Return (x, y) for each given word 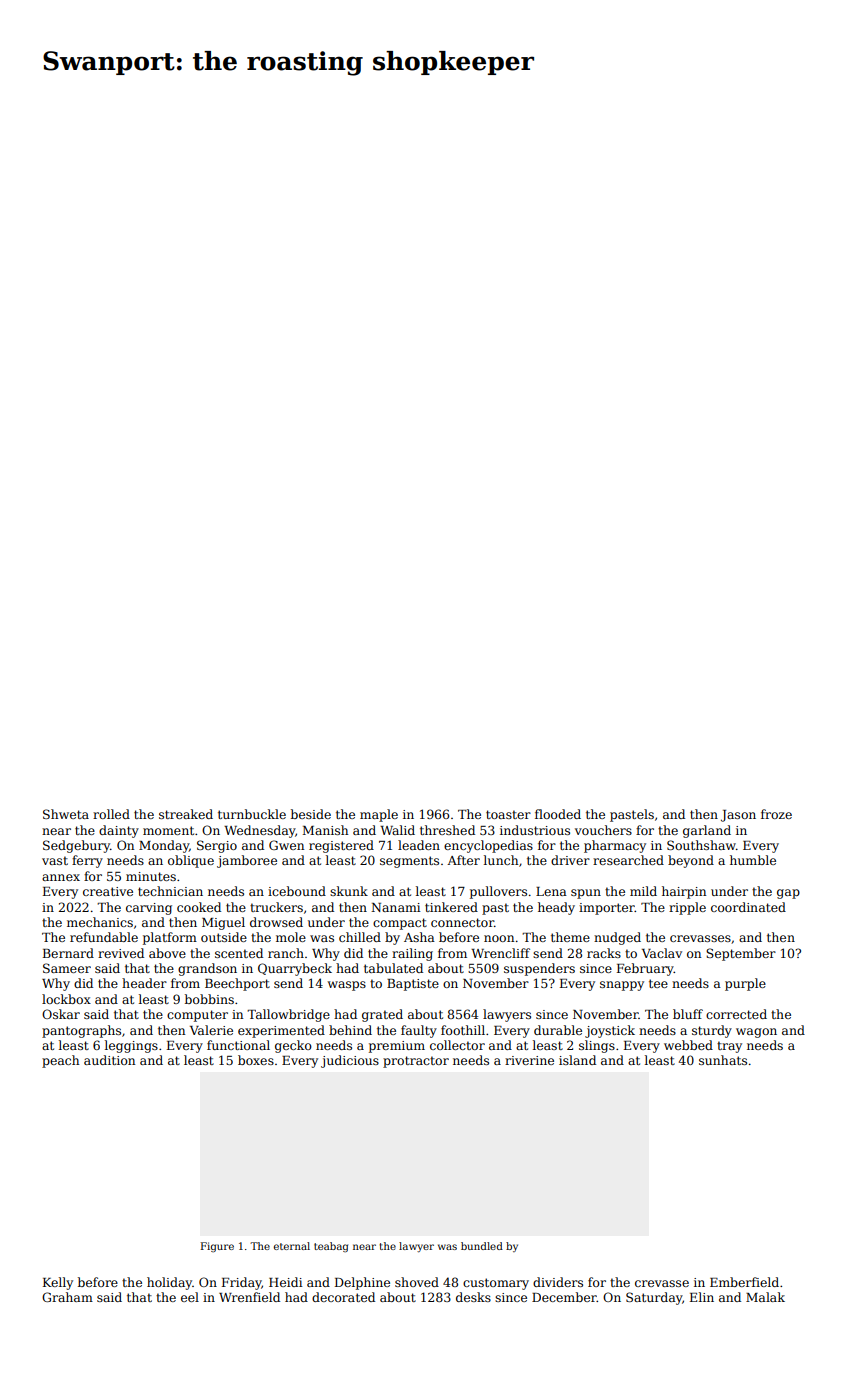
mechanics (100, 922)
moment (168, 830)
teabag (331, 1247)
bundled (482, 1246)
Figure (217, 1247)
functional (238, 1045)
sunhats (723, 1060)
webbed (688, 1045)
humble (753, 860)
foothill (463, 1030)
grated (382, 1015)
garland (707, 831)
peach (60, 1061)
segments (409, 862)
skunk (349, 891)
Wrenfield (249, 1297)
